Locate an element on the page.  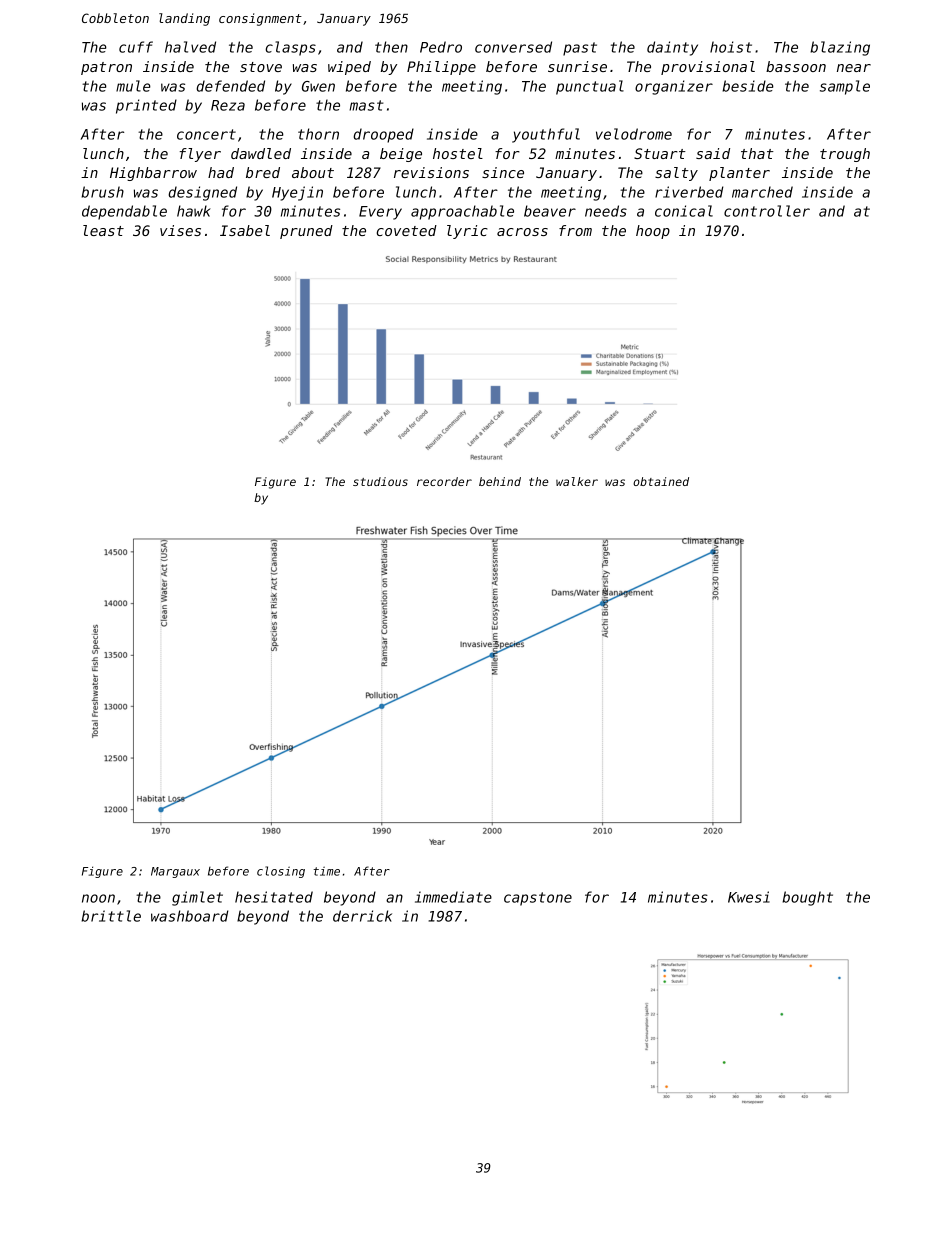
behind is located at coordinates (500, 481).
